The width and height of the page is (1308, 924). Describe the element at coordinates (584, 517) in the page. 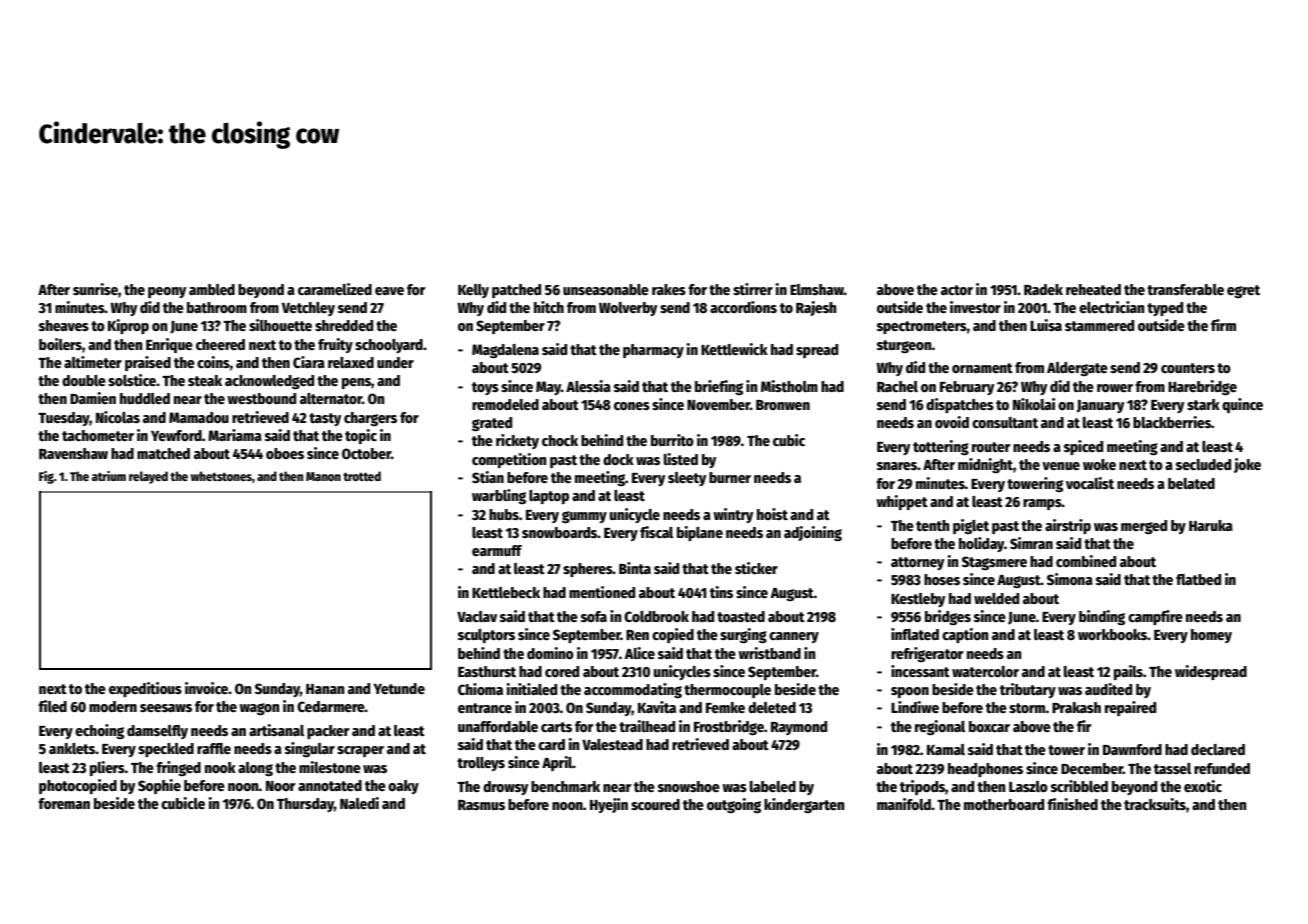

I see `gummy` at that location.
